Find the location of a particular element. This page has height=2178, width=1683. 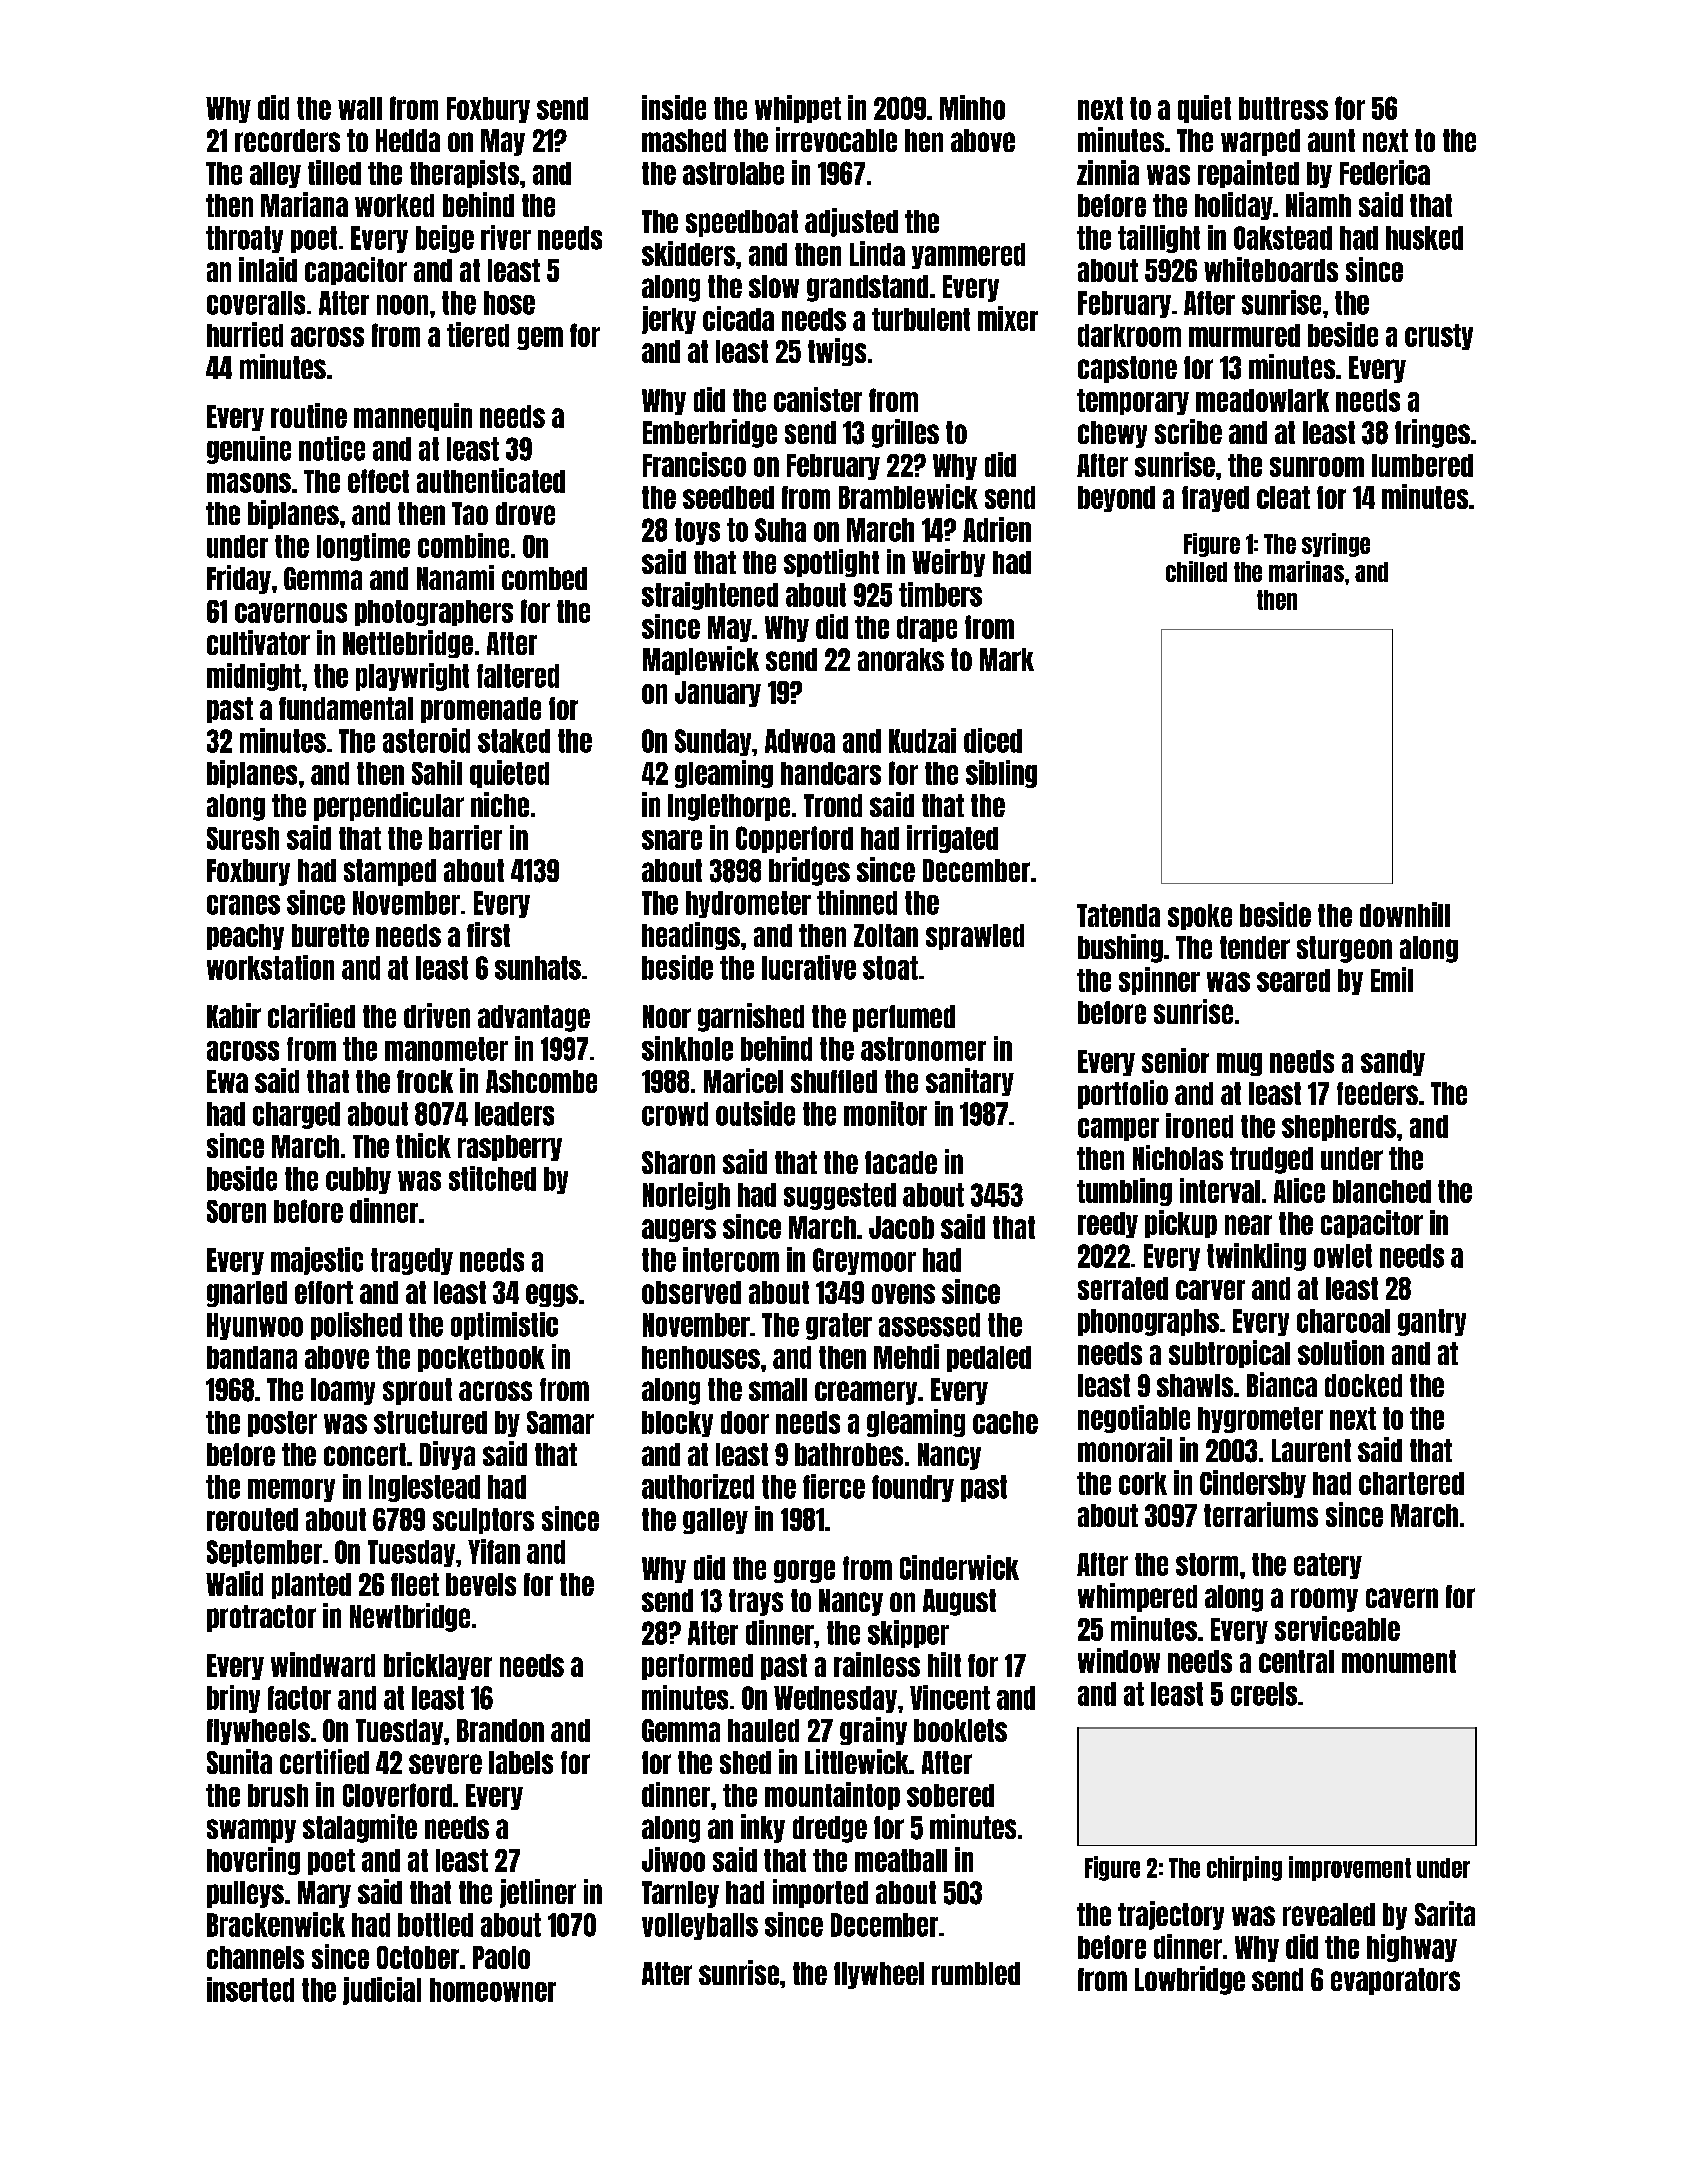

trays is located at coordinates (756, 1602).
